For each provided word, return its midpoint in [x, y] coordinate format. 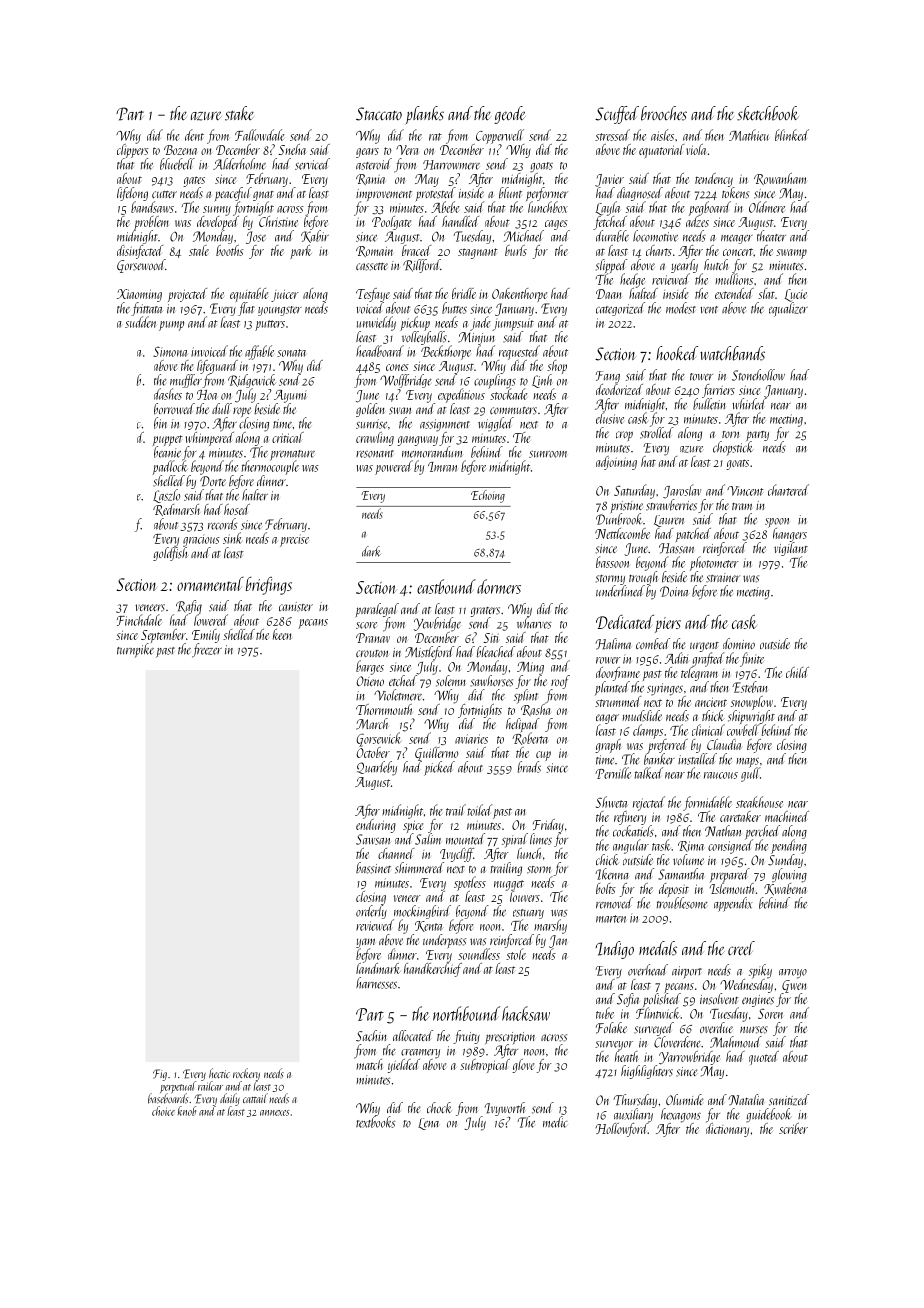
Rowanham [780, 179]
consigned [730, 847]
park [301, 252]
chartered [788, 490]
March [372, 724]
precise [294, 540]
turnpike [135, 650]
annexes [275, 1113]
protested [435, 194]
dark [371, 551]
